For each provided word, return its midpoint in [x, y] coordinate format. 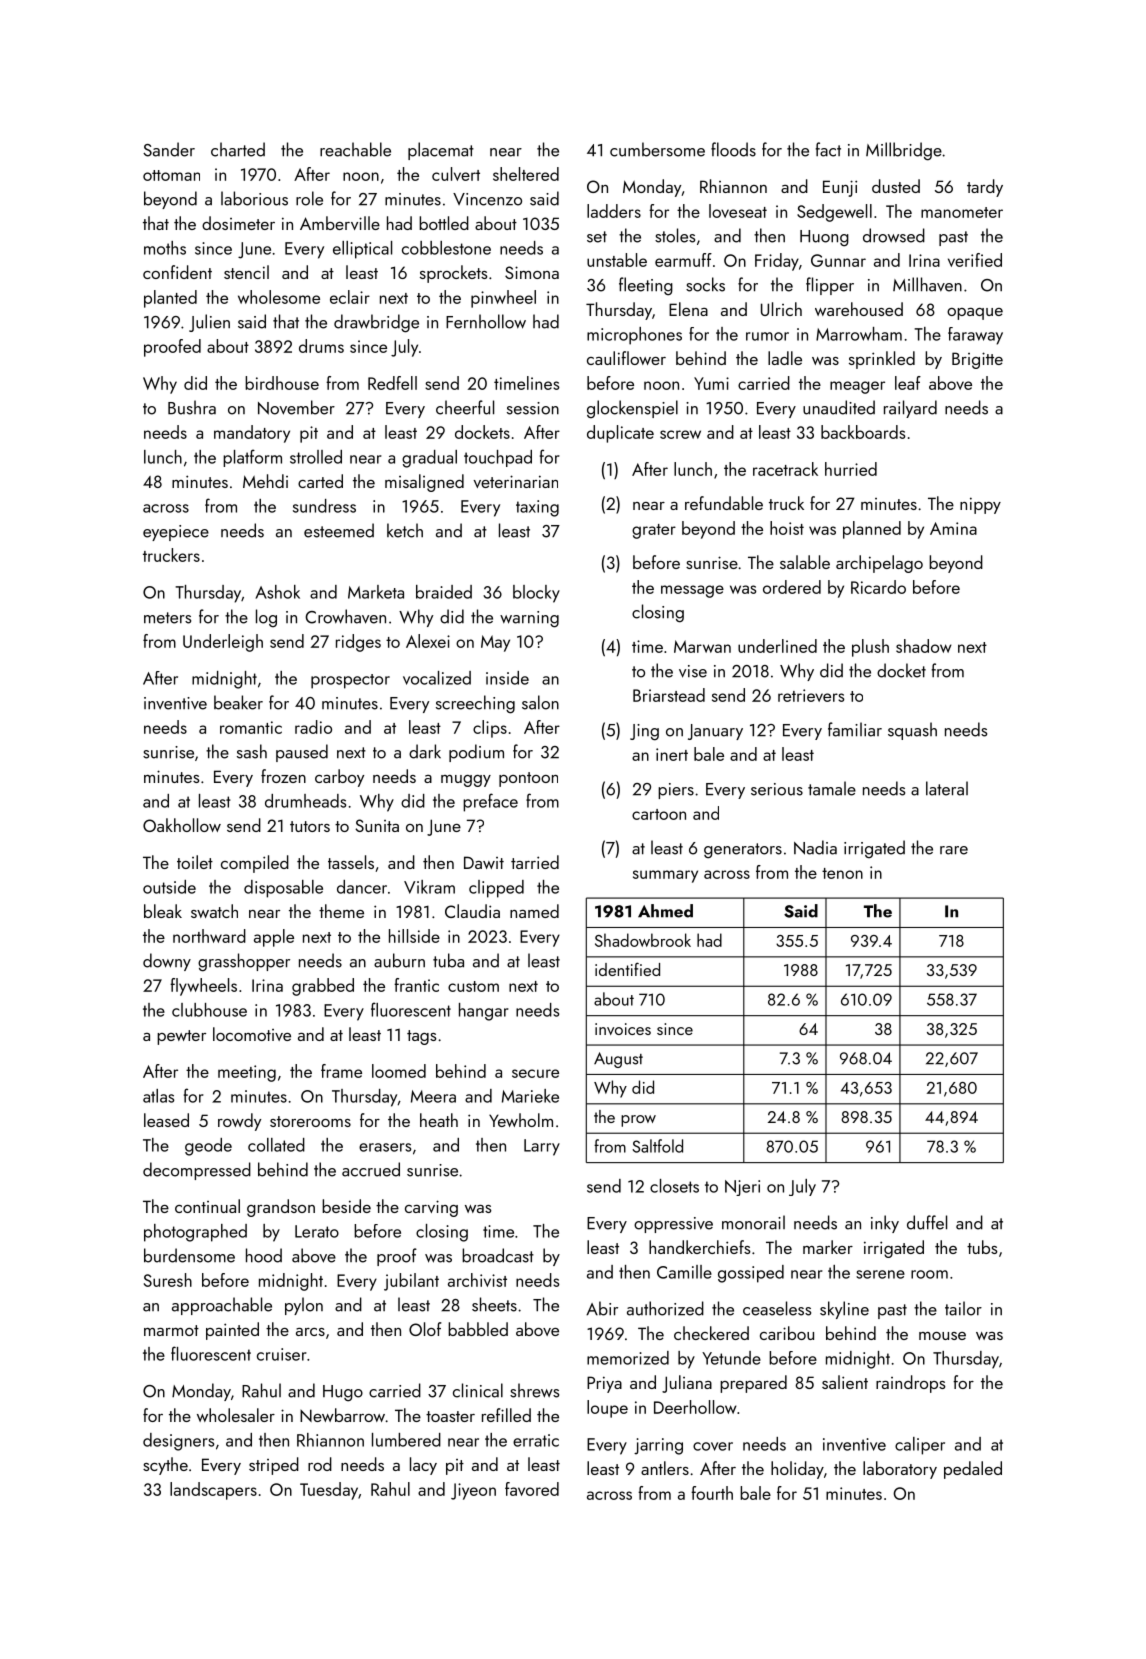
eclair [350, 297]
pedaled [973, 1470]
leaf [908, 383]
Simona [532, 272]
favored [532, 1489]
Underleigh [223, 643]
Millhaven [927, 284]
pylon [304, 1306]
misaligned [424, 483]
